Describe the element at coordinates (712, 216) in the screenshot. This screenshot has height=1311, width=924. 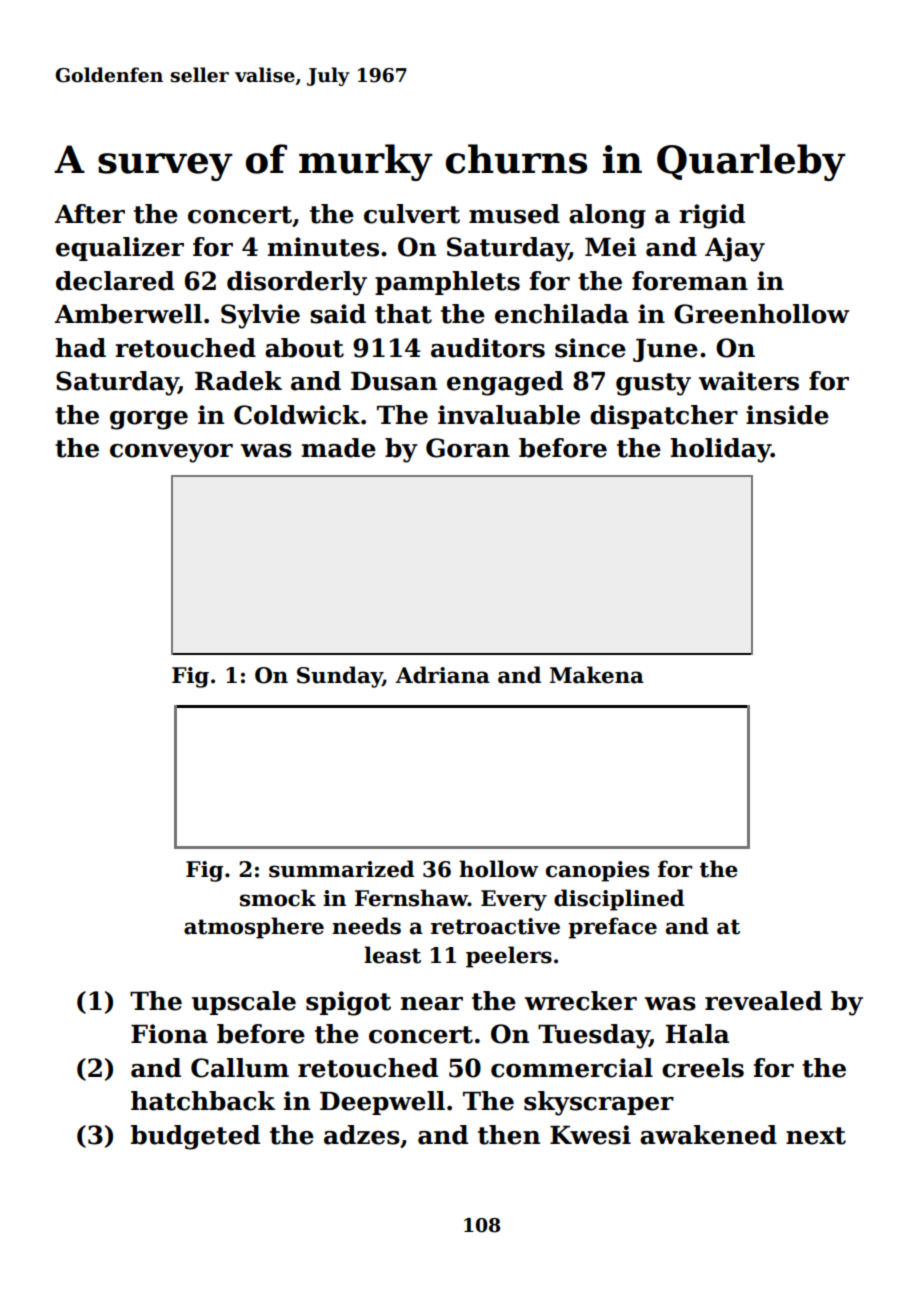
I see `rigid` at that location.
